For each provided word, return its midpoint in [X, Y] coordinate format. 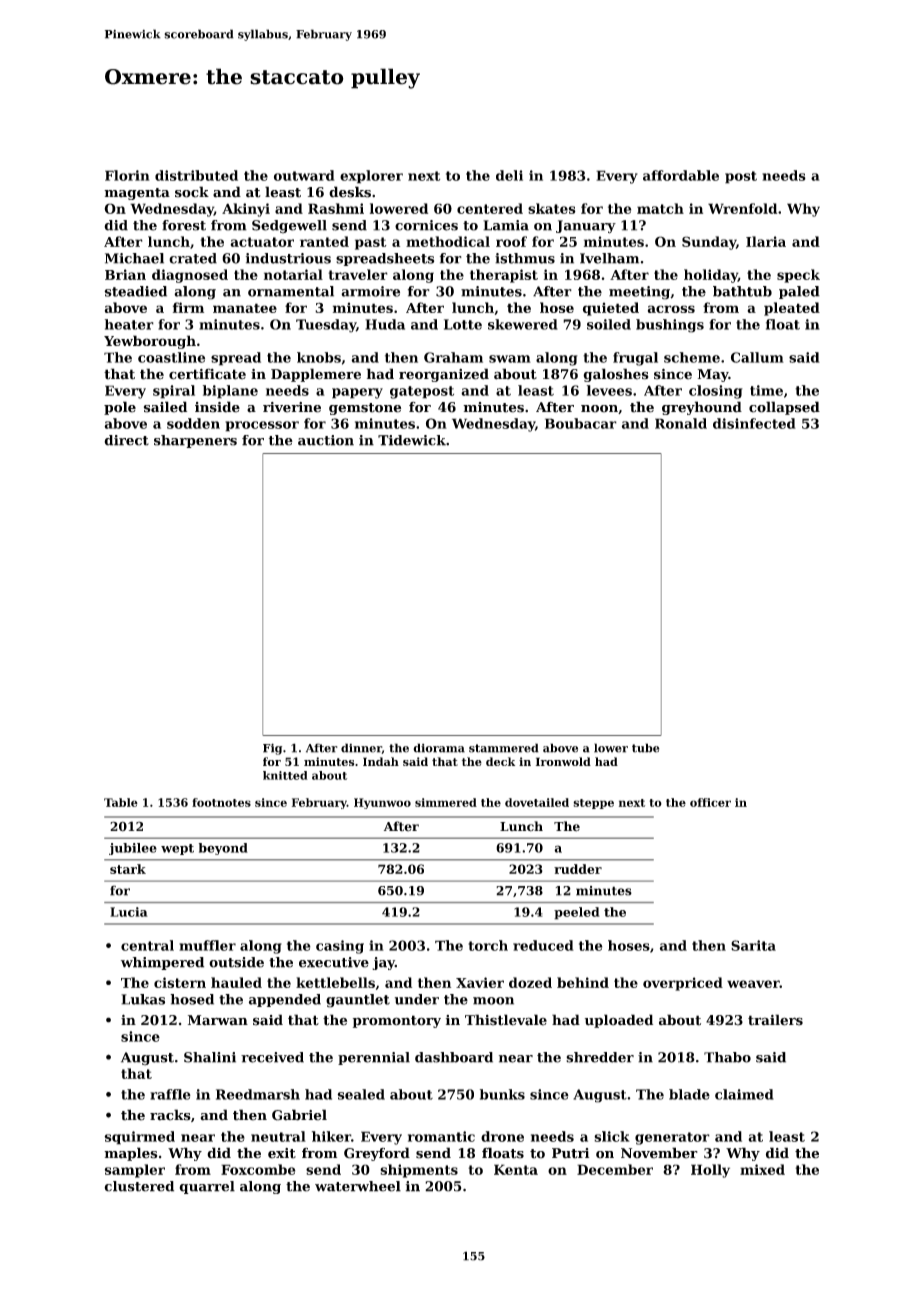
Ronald [681, 423]
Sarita [753, 945]
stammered [504, 748]
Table [121, 802]
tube [646, 748]
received [272, 1057]
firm [188, 307]
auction [326, 440]
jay [383, 963]
